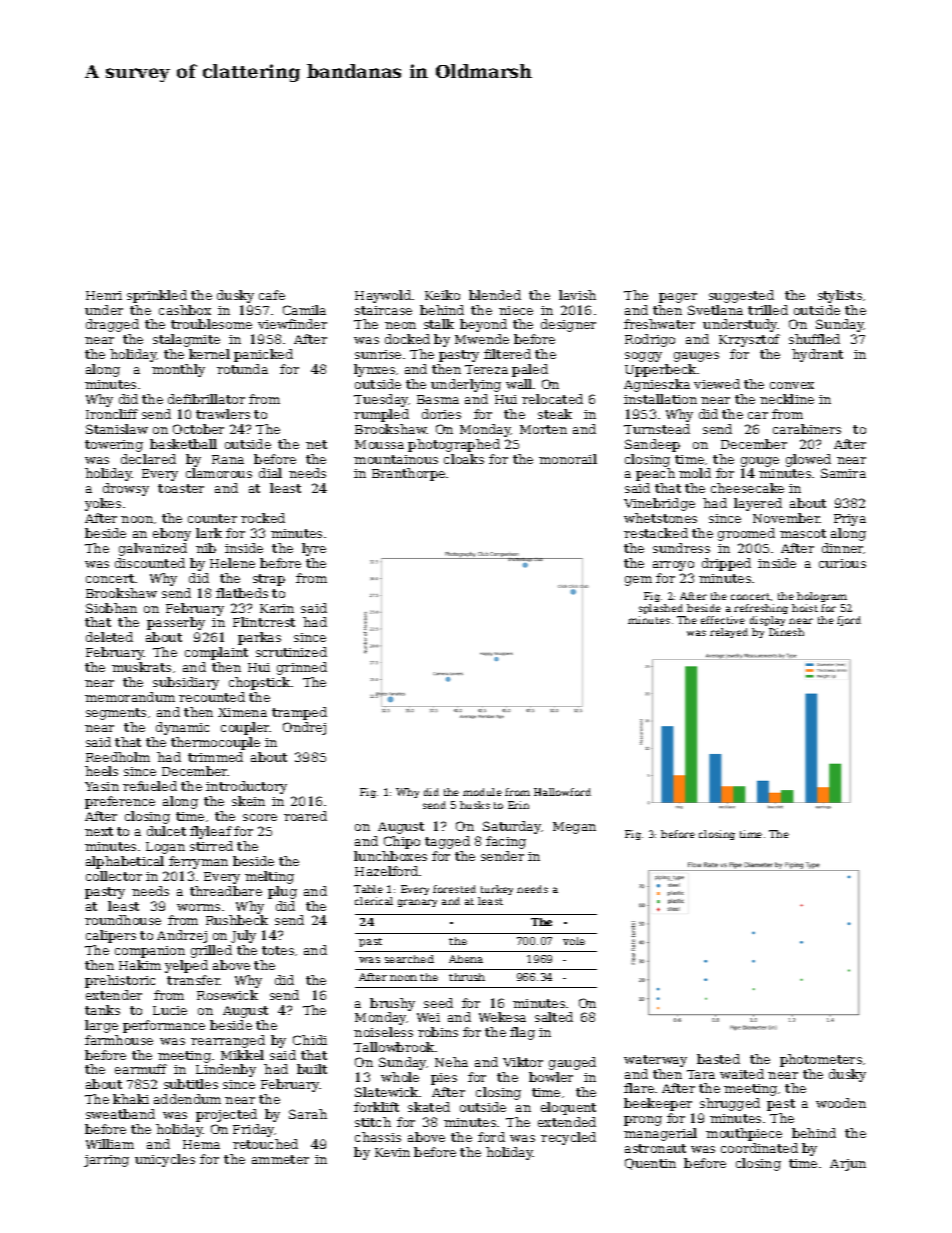 This screenshot has width=952, height=1233. Describe the element at coordinates (165, 1160) in the screenshot. I see `unicycles` at that location.
